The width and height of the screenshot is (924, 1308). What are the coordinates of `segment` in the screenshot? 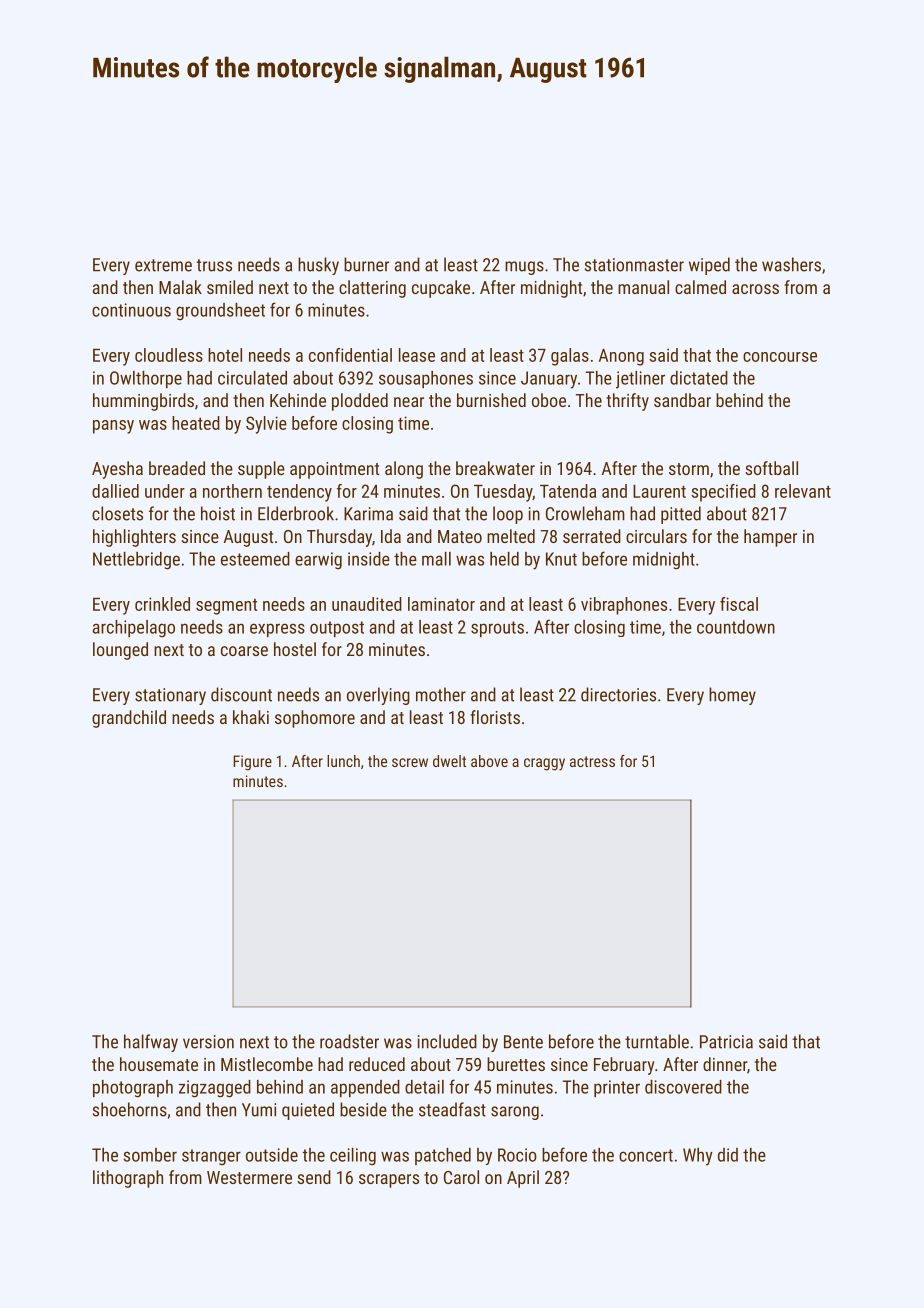 It's located at (226, 607).
